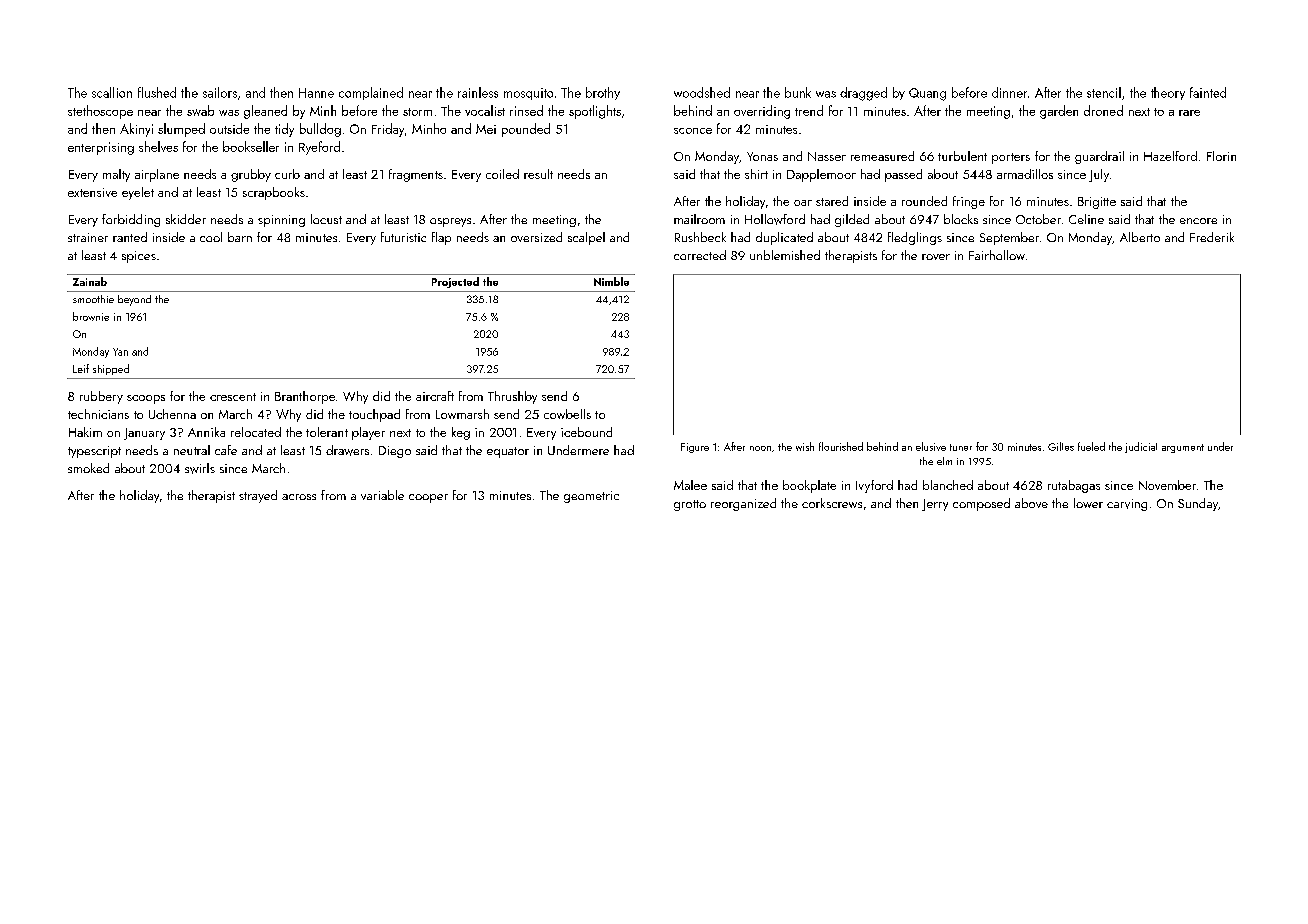 This image has height=924, width=1308. I want to click on brownie, so click(91, 316).
